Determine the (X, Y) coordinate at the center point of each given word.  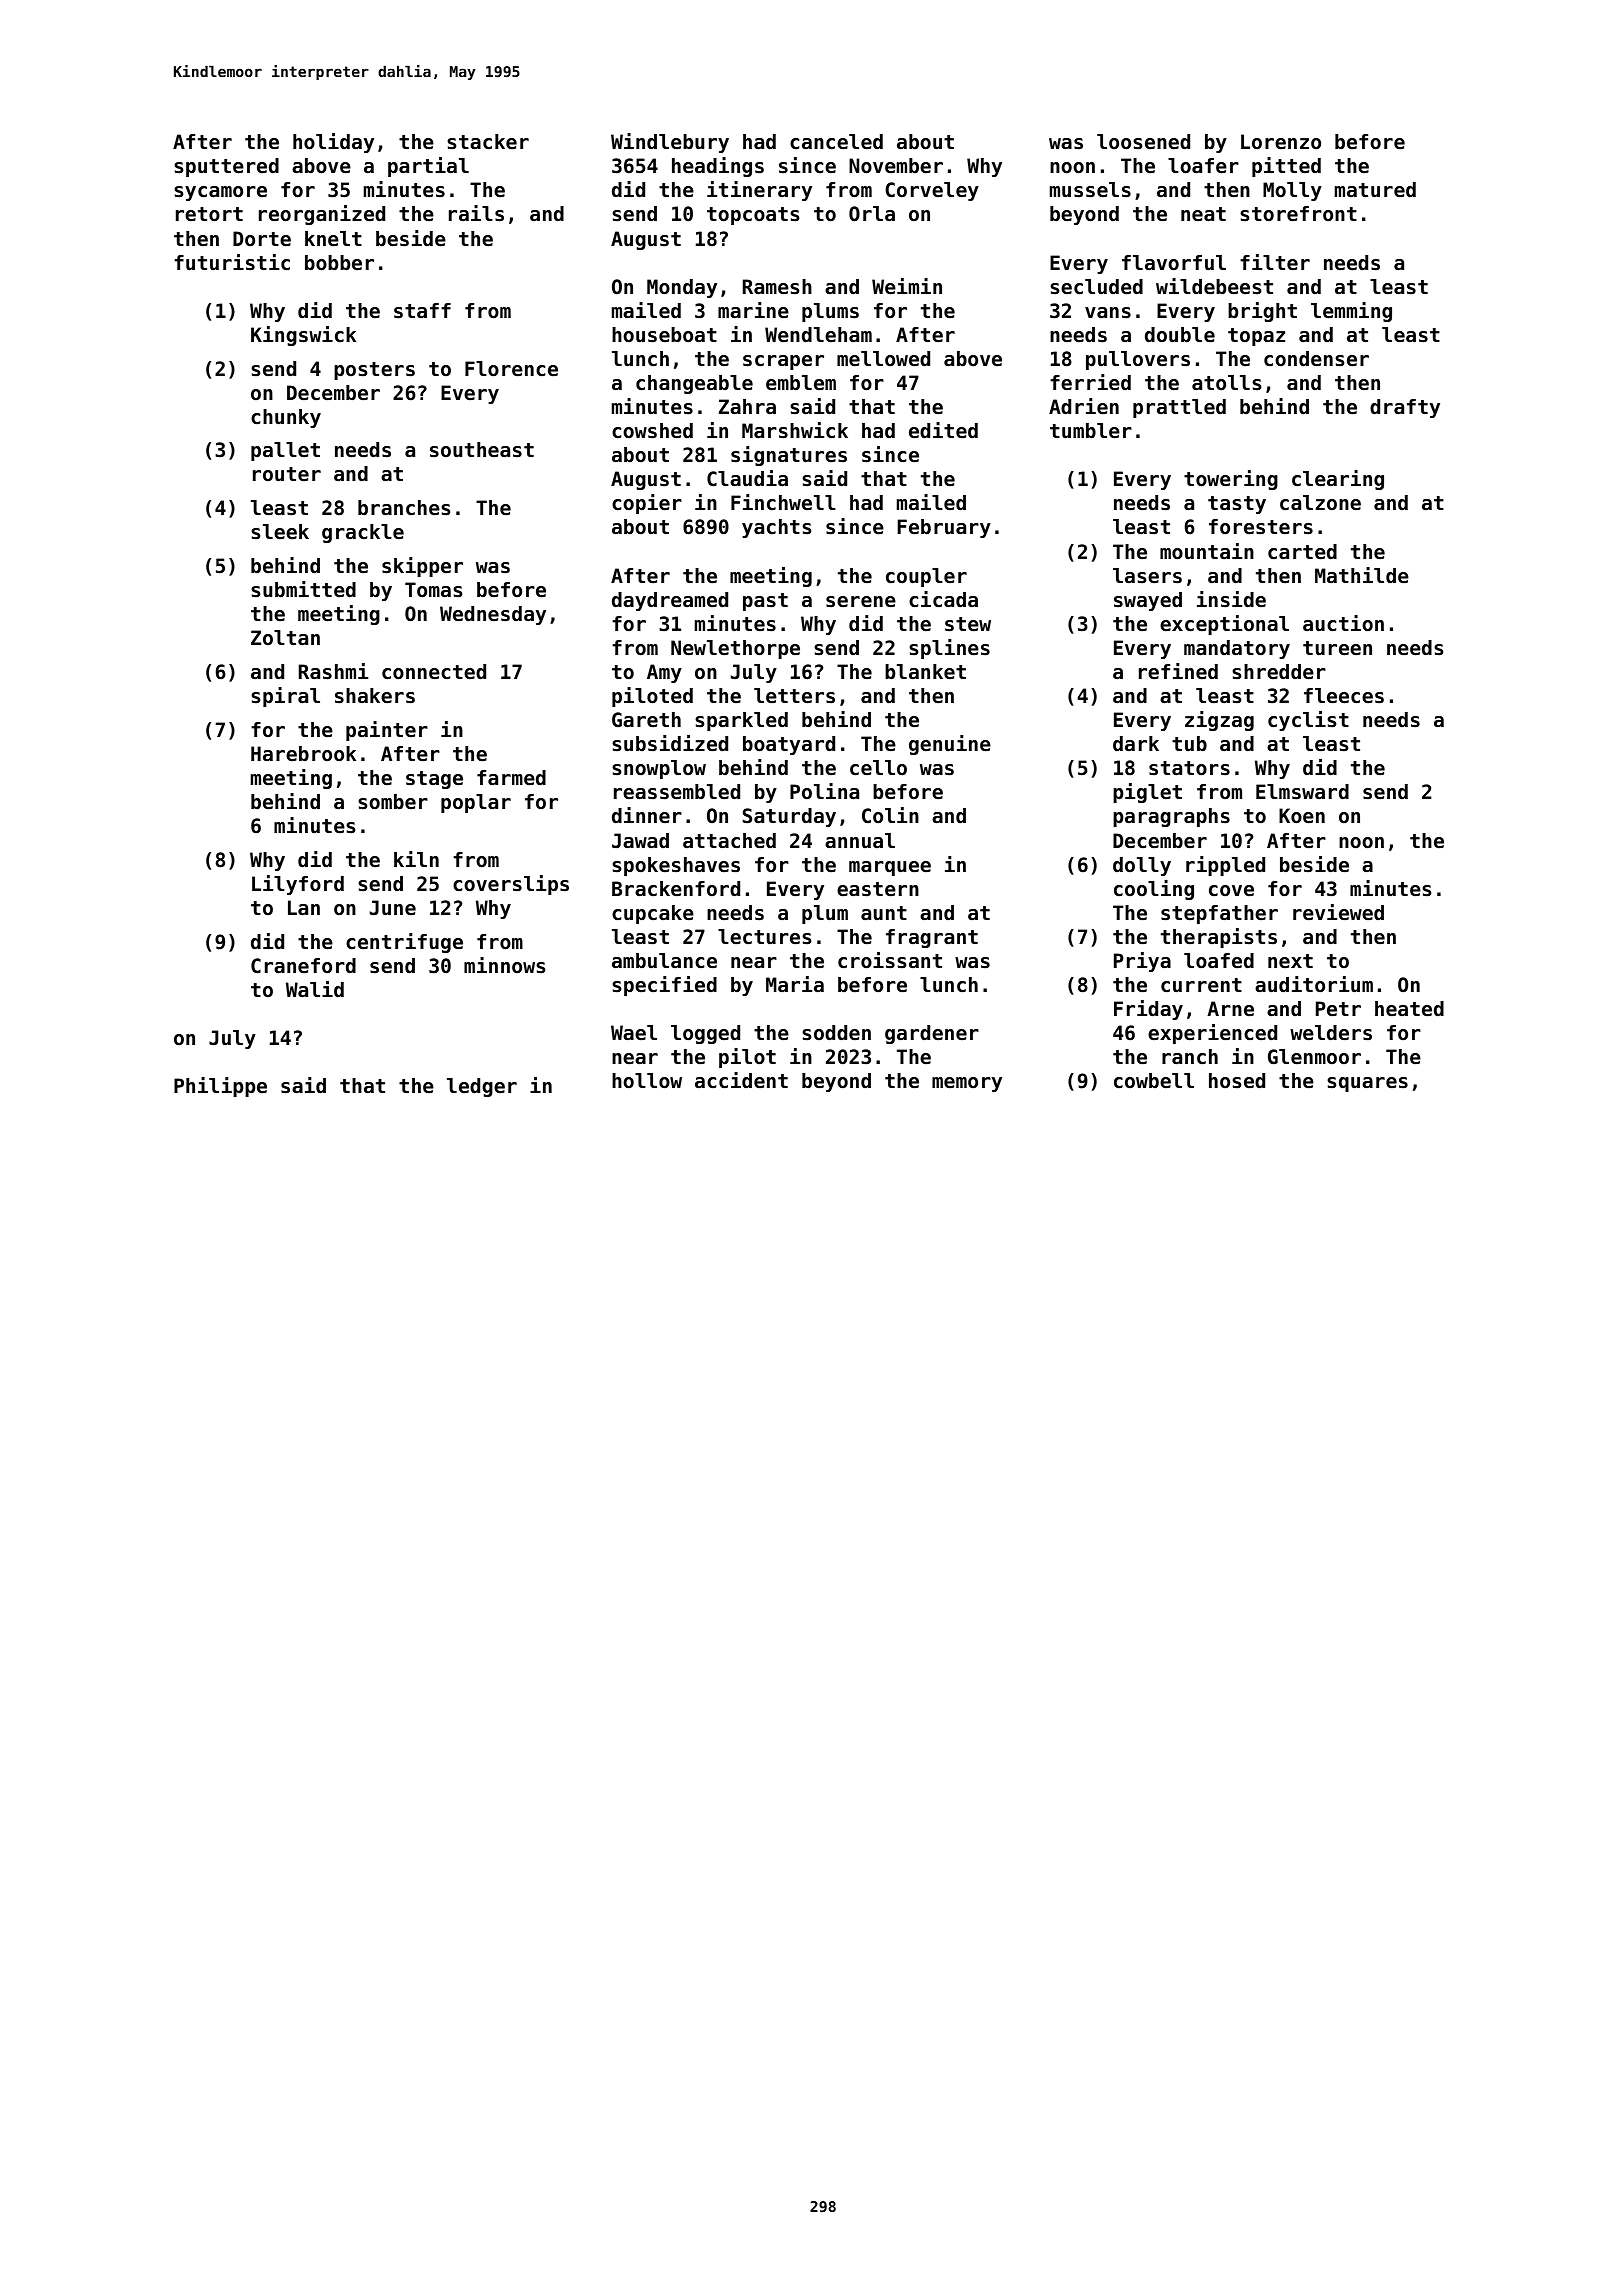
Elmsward (1302, 792)
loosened (1143, 142)
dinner (647, 815)
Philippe (220, 1087)
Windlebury (670, 143)
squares (1367, 1084)
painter (387, 731)
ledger (482, 1087)
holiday (333, 143)
